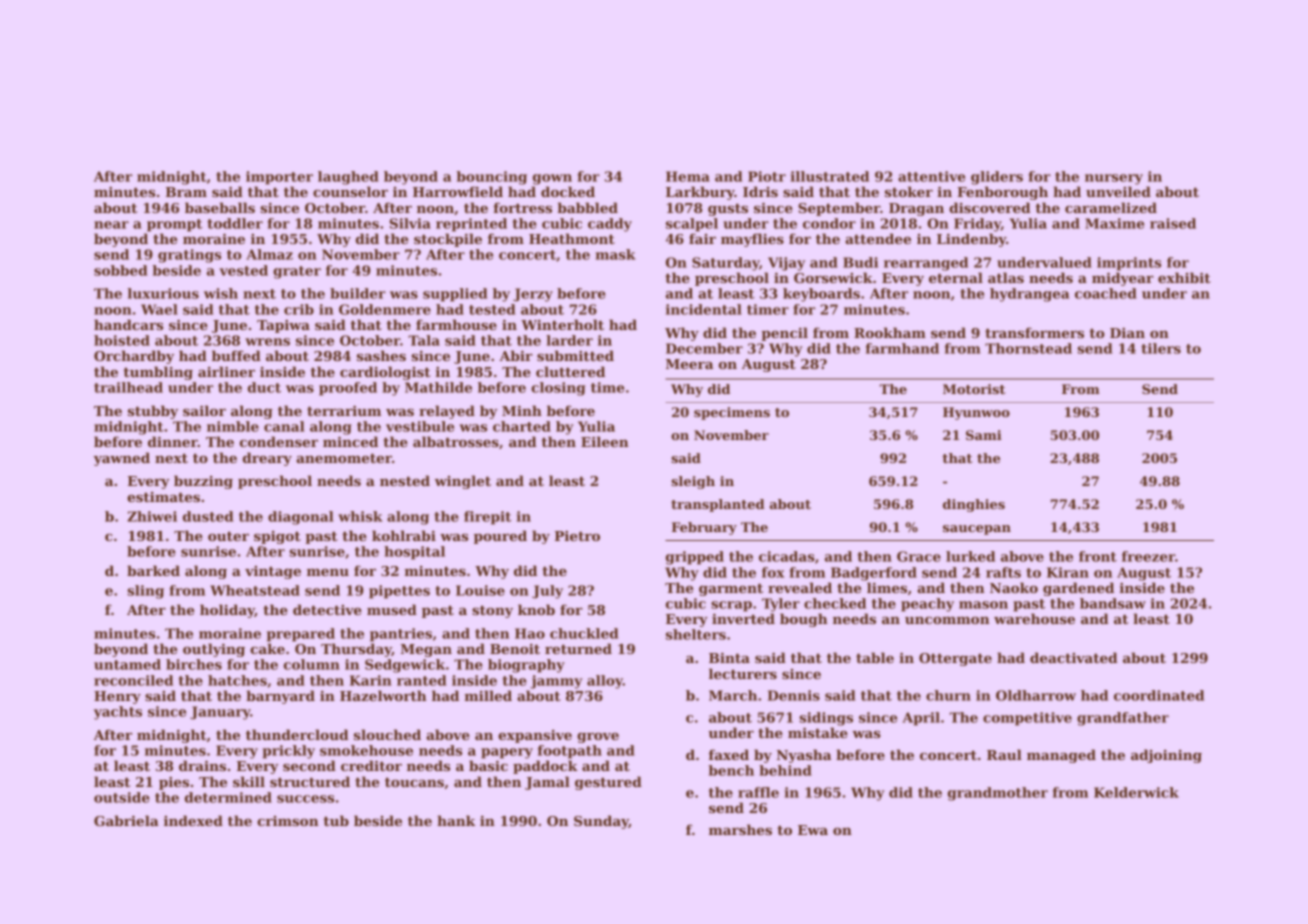 This screenshot has width=1308, height=924. What do you see at coordinates (1113, 603) in the screenshot?
I see `bandsaw` at bounding box center [1113, 603].
